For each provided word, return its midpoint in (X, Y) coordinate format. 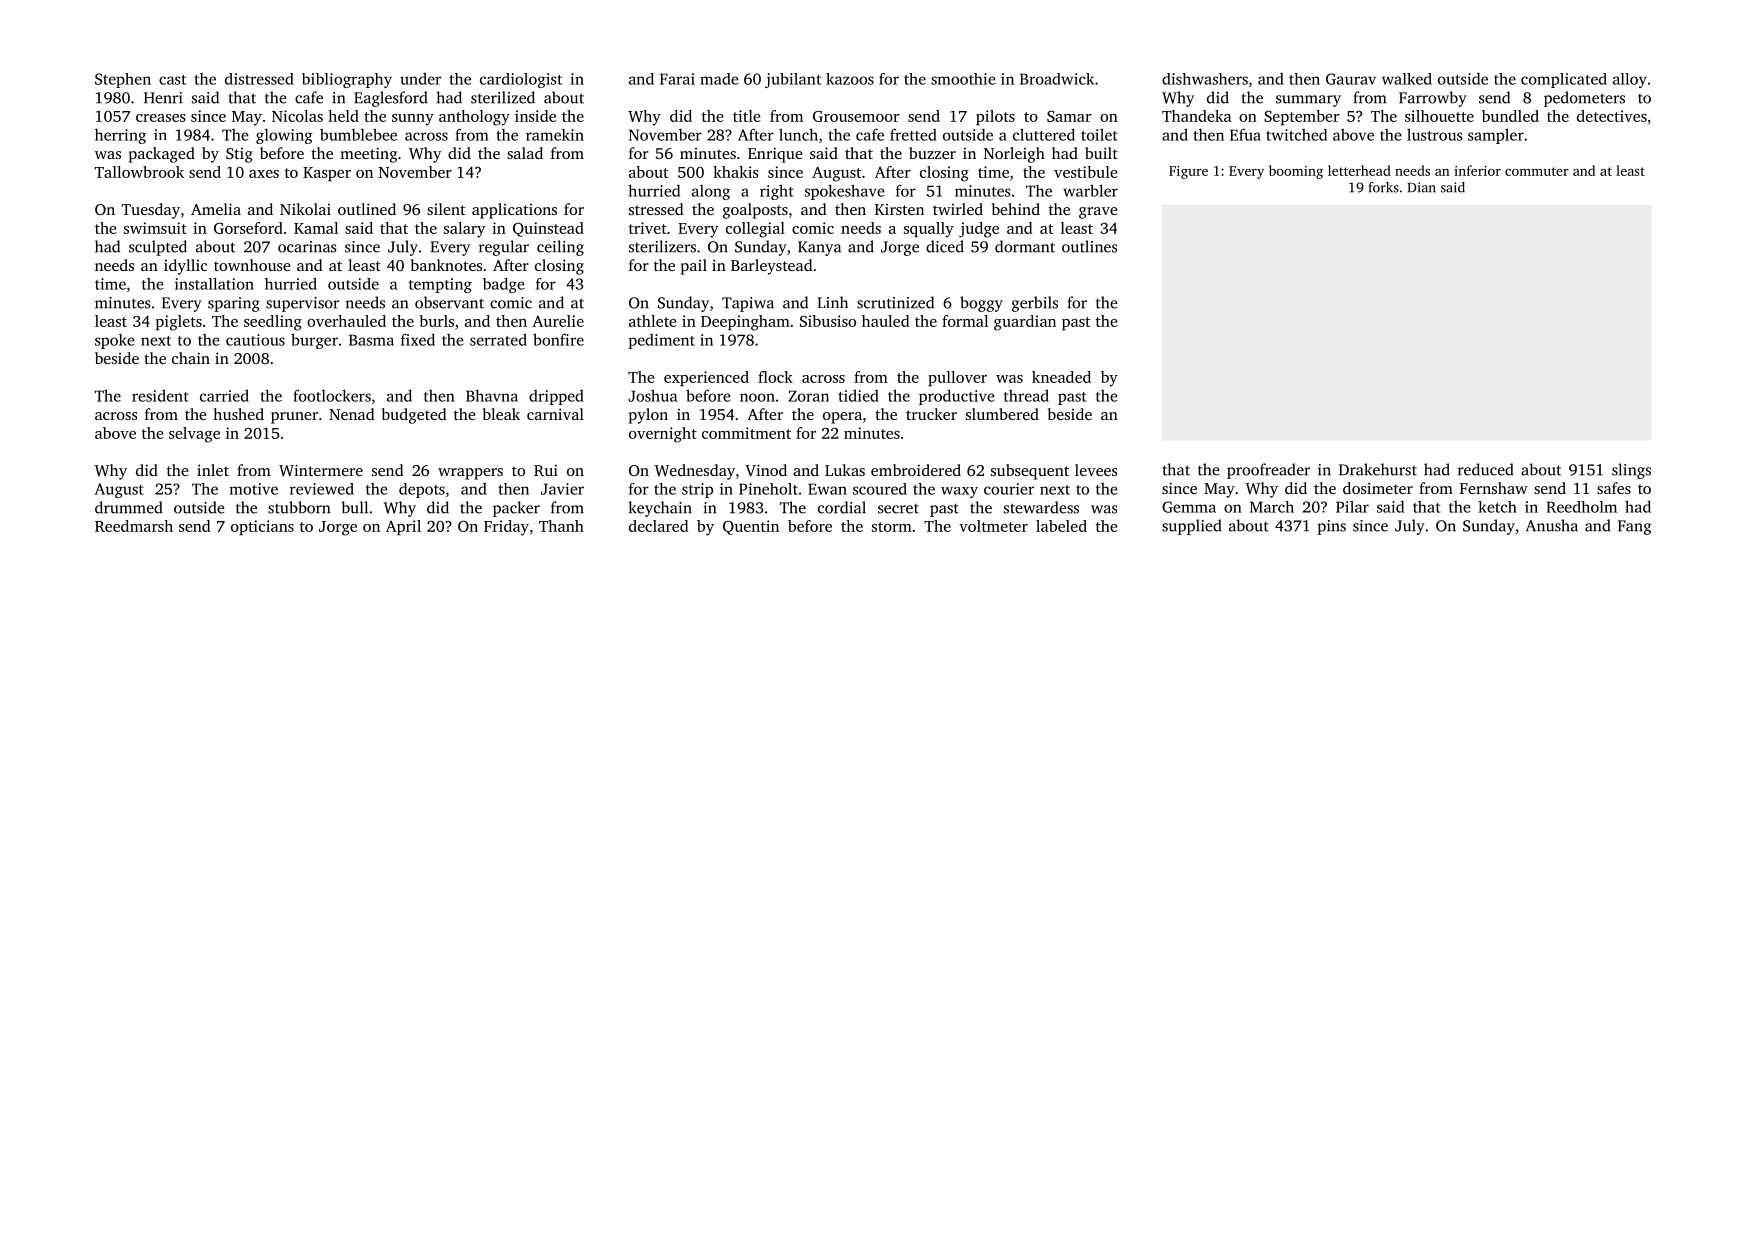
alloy (1630, 80)
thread (1026, 395)
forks (1384, 187)
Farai (677, 79)
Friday (506, 528)
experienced (706, 379)
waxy (959, 492)
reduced (1486, 469)
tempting (440, 285)
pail (694, 267)
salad (525, 153)
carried (224, 395)
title (747, 116)
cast (172, 80)
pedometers (1584, 99)
